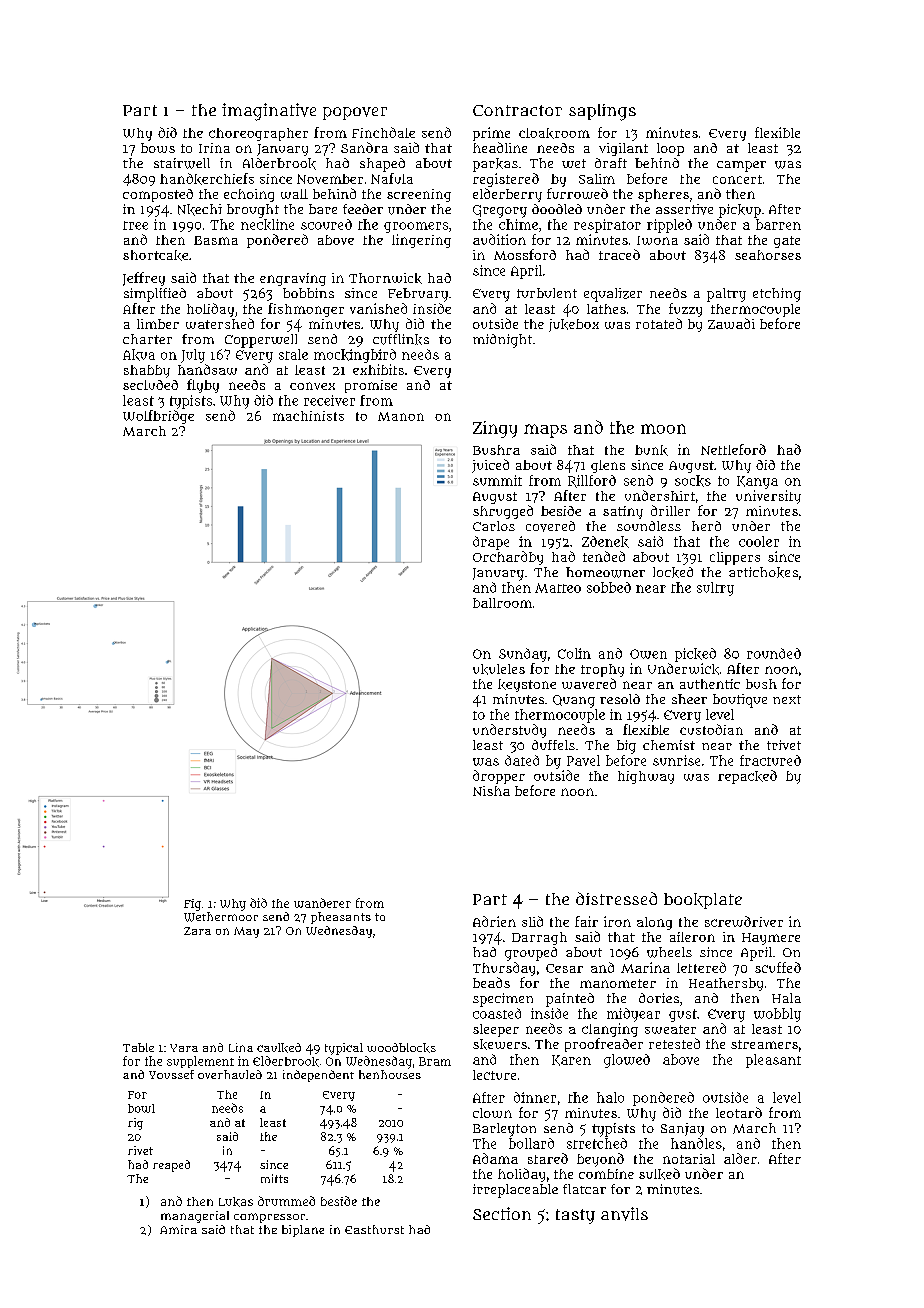 This page has width=924, height=1308. I want to click on retested, so click(674, 1043).
